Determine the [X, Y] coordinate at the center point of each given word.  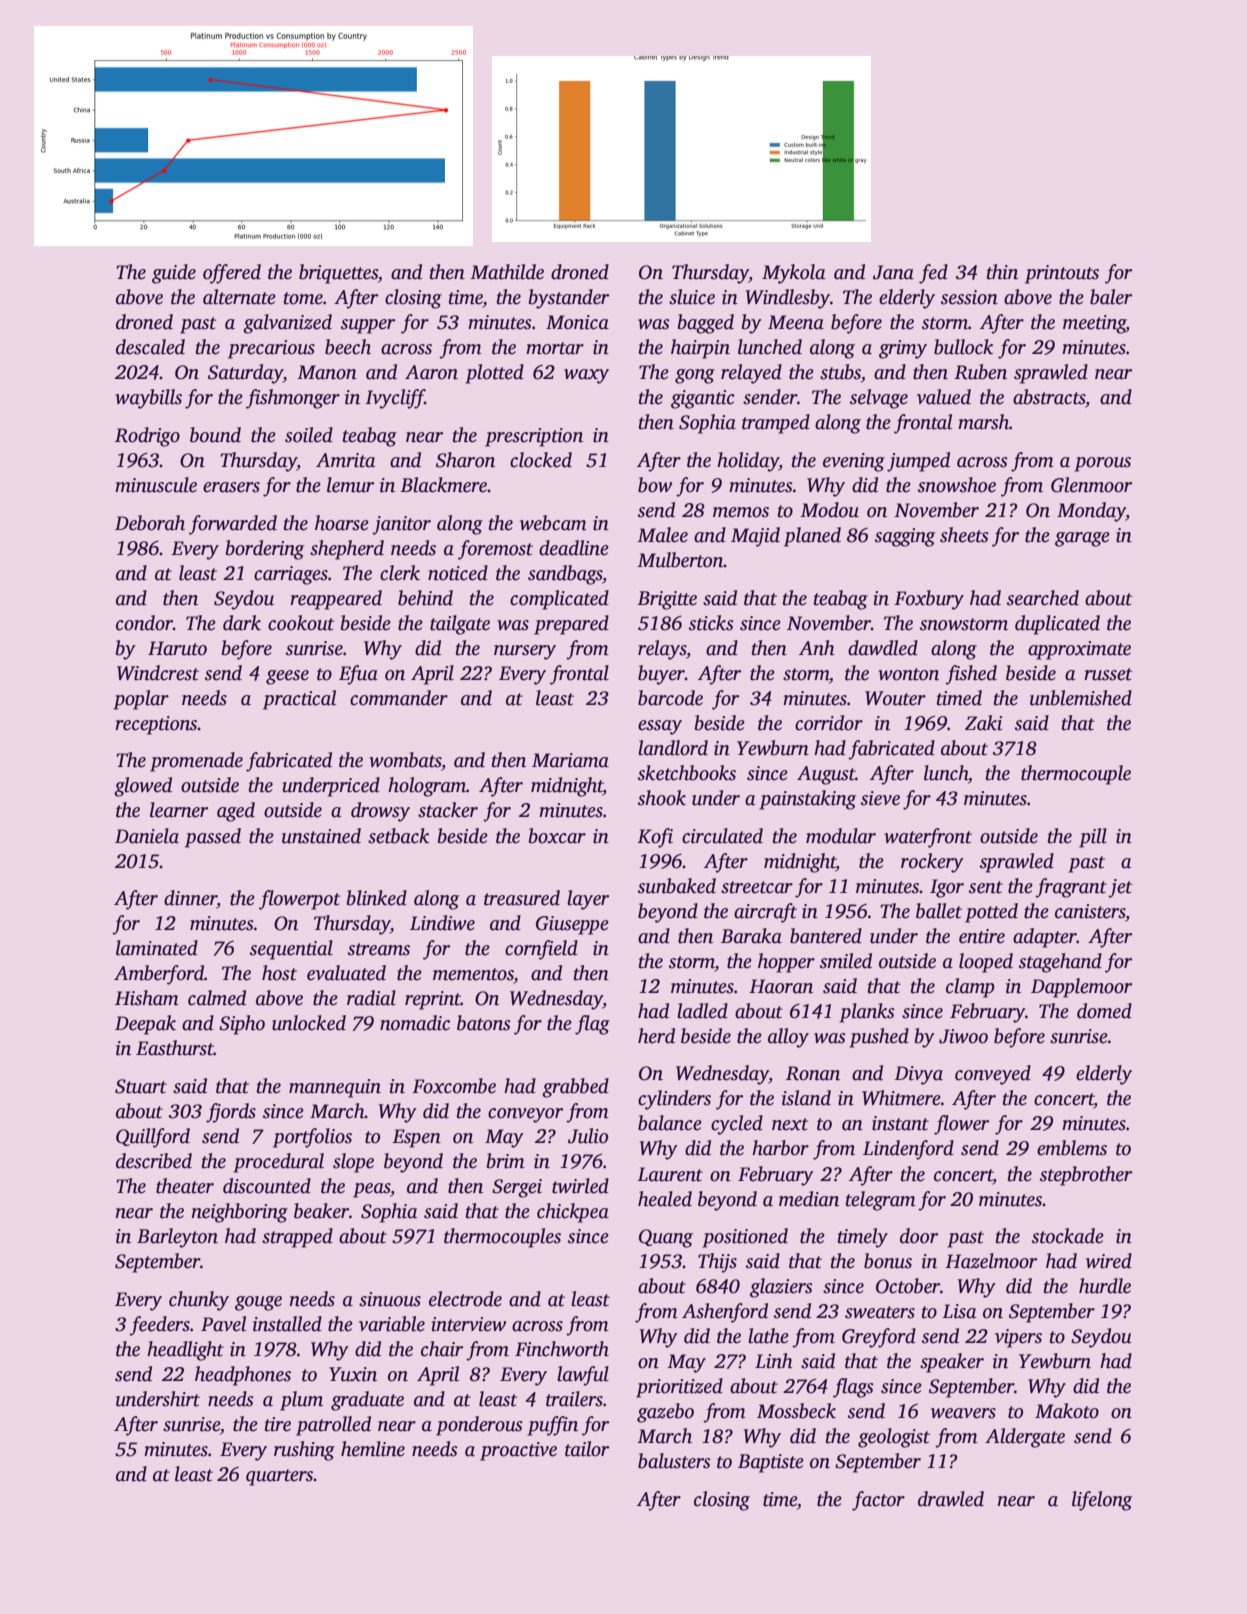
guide [174, 274]
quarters [280, 1477]
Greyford [879, 1338]
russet [1108, 674]
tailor [587, 1449]
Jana [893, 272]
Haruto [177, 648]
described [154, 1161]
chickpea [573, 1213]
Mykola [793, 274]
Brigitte [667, 600]
